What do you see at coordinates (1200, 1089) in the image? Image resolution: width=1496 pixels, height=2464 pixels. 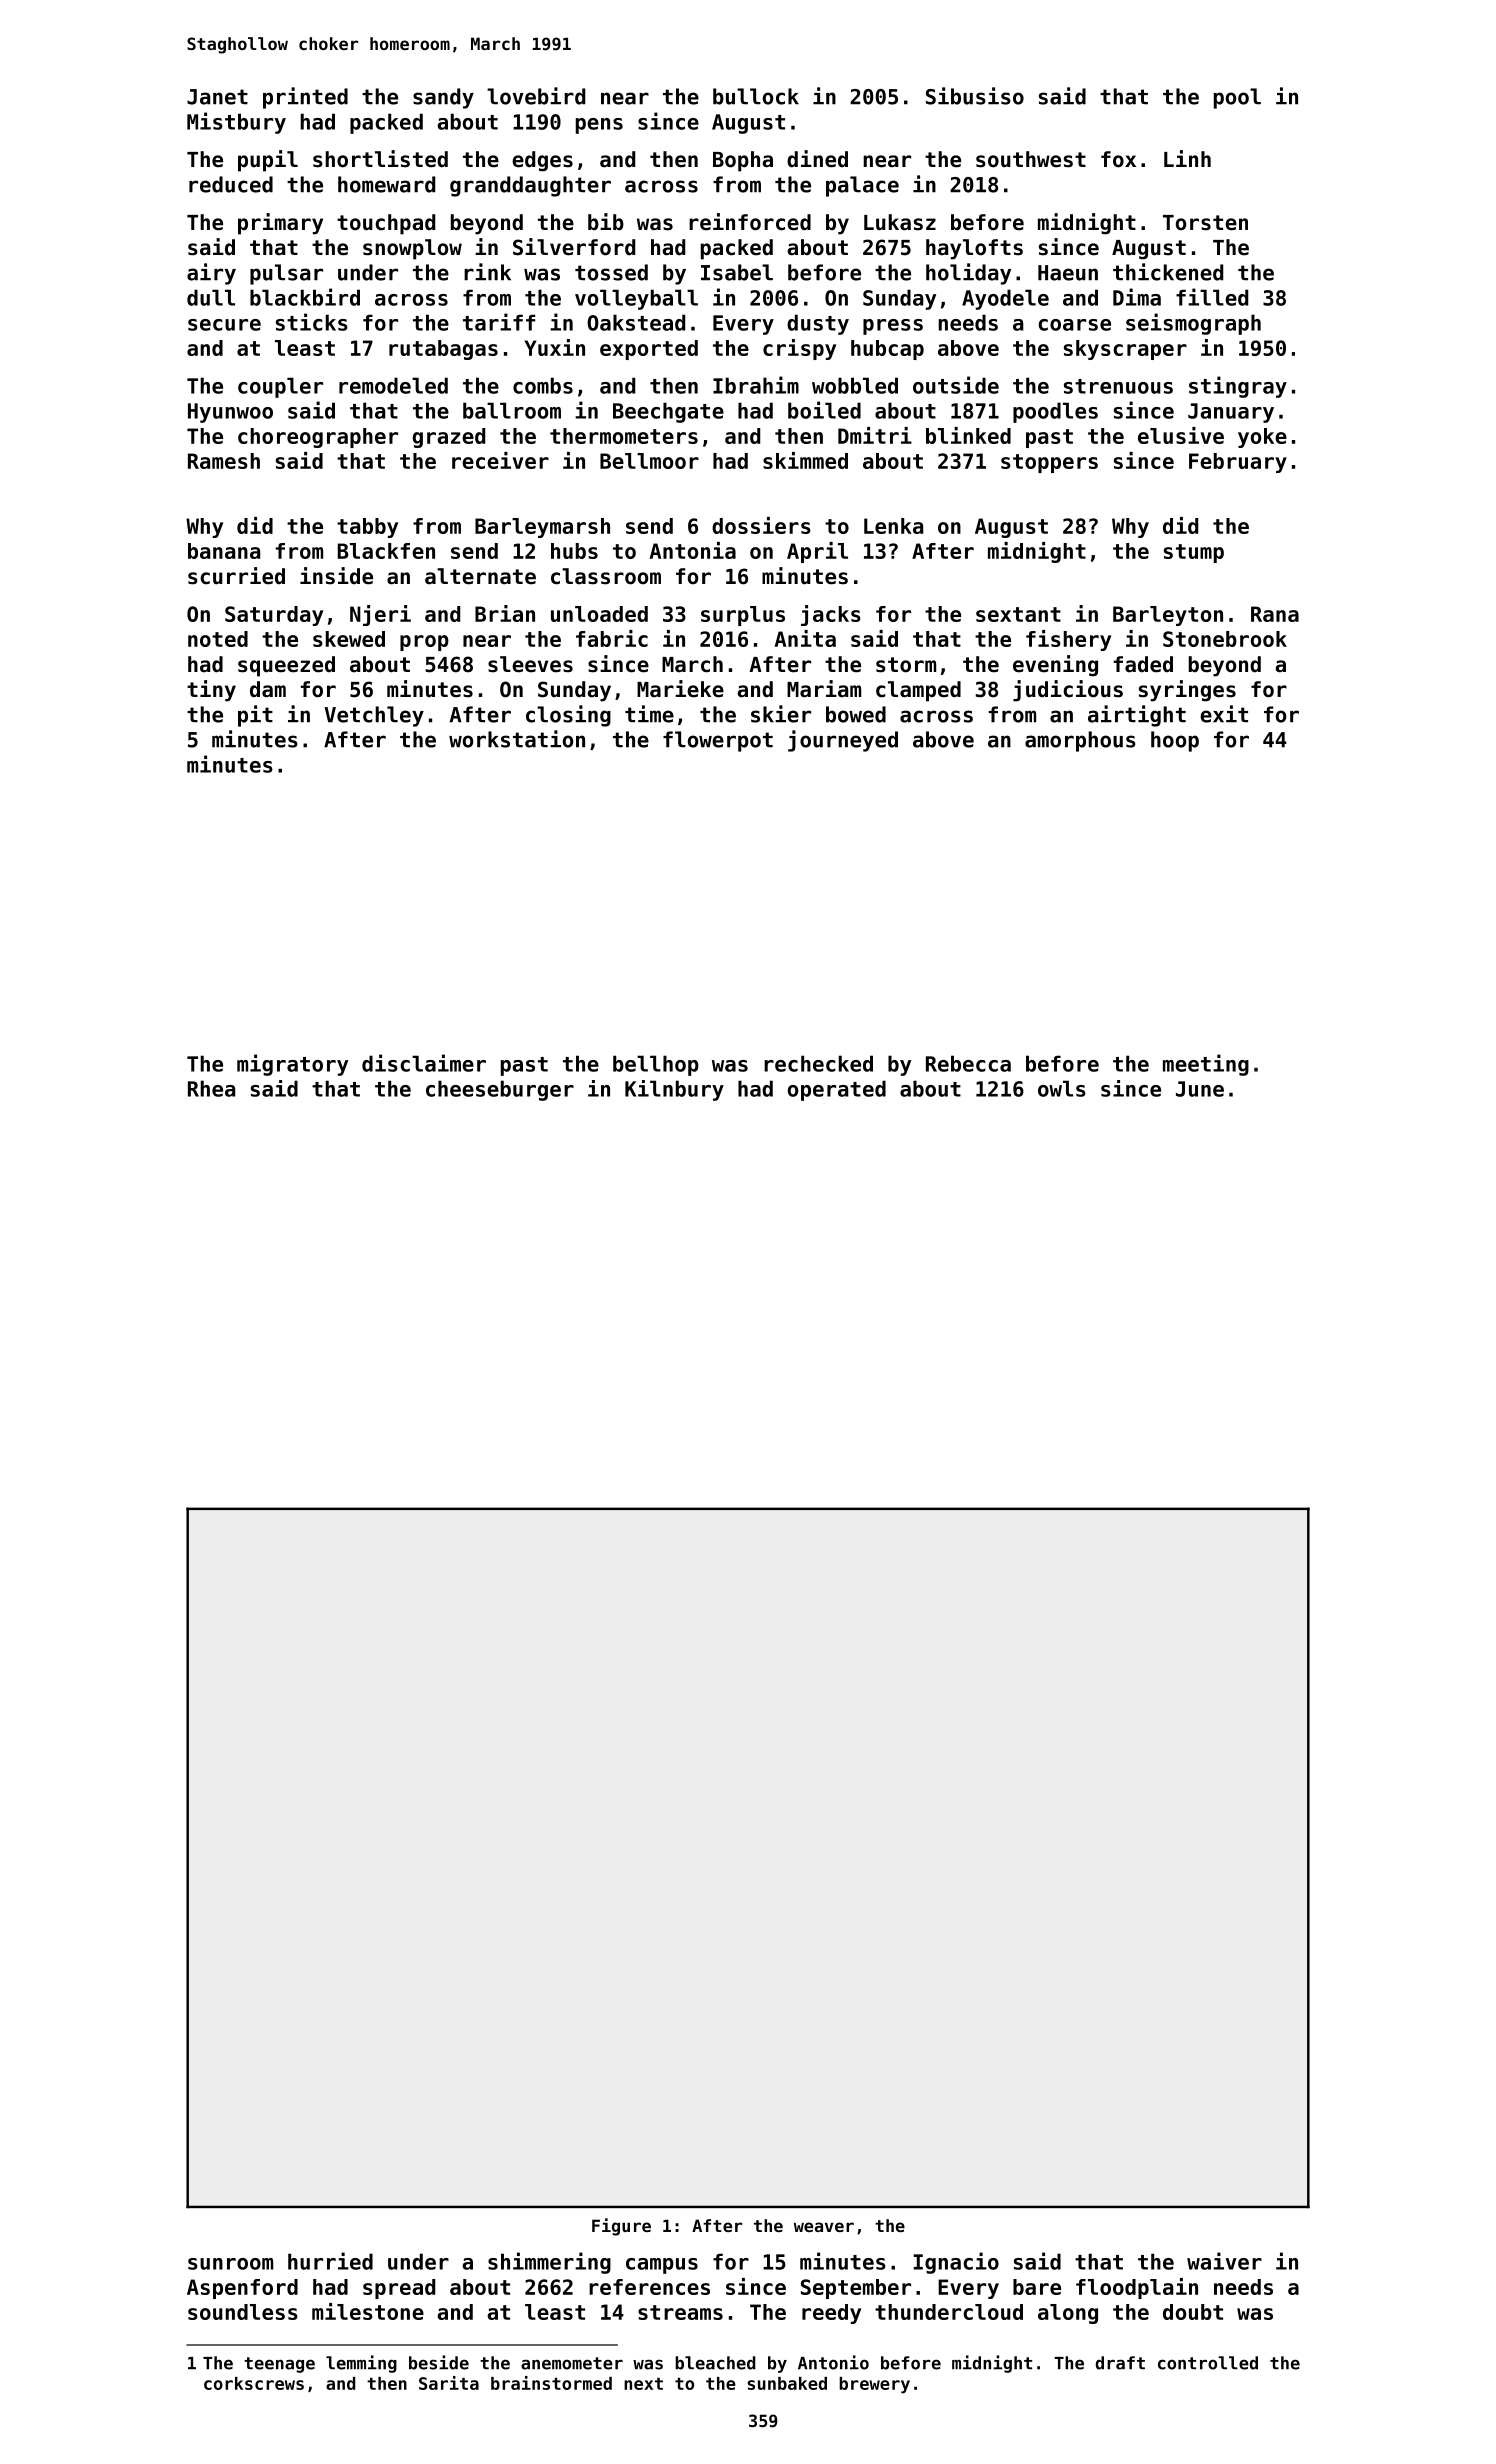 I see `June` at bounding box center [1200, 1089].
